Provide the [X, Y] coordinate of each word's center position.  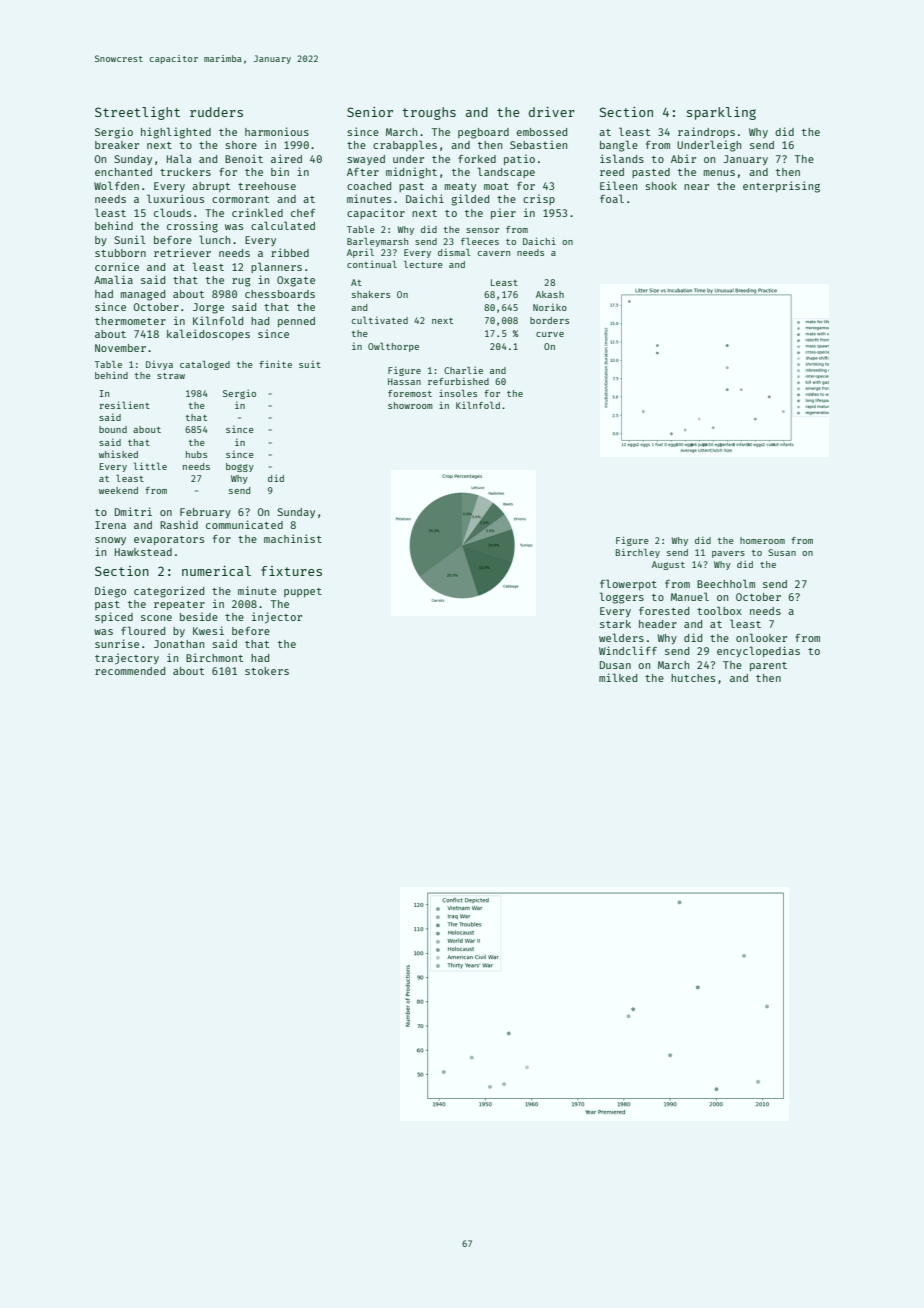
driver [552, 112]
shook [661, 186]
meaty [460, 187]
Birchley [638, 553]
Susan [782, 552]
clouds [172, 212]
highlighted [176, 133]
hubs [196, 454]
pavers [728, 554]
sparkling [721, 113]
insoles [458, 393]
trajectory [127, 659]
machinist [293, 538]
